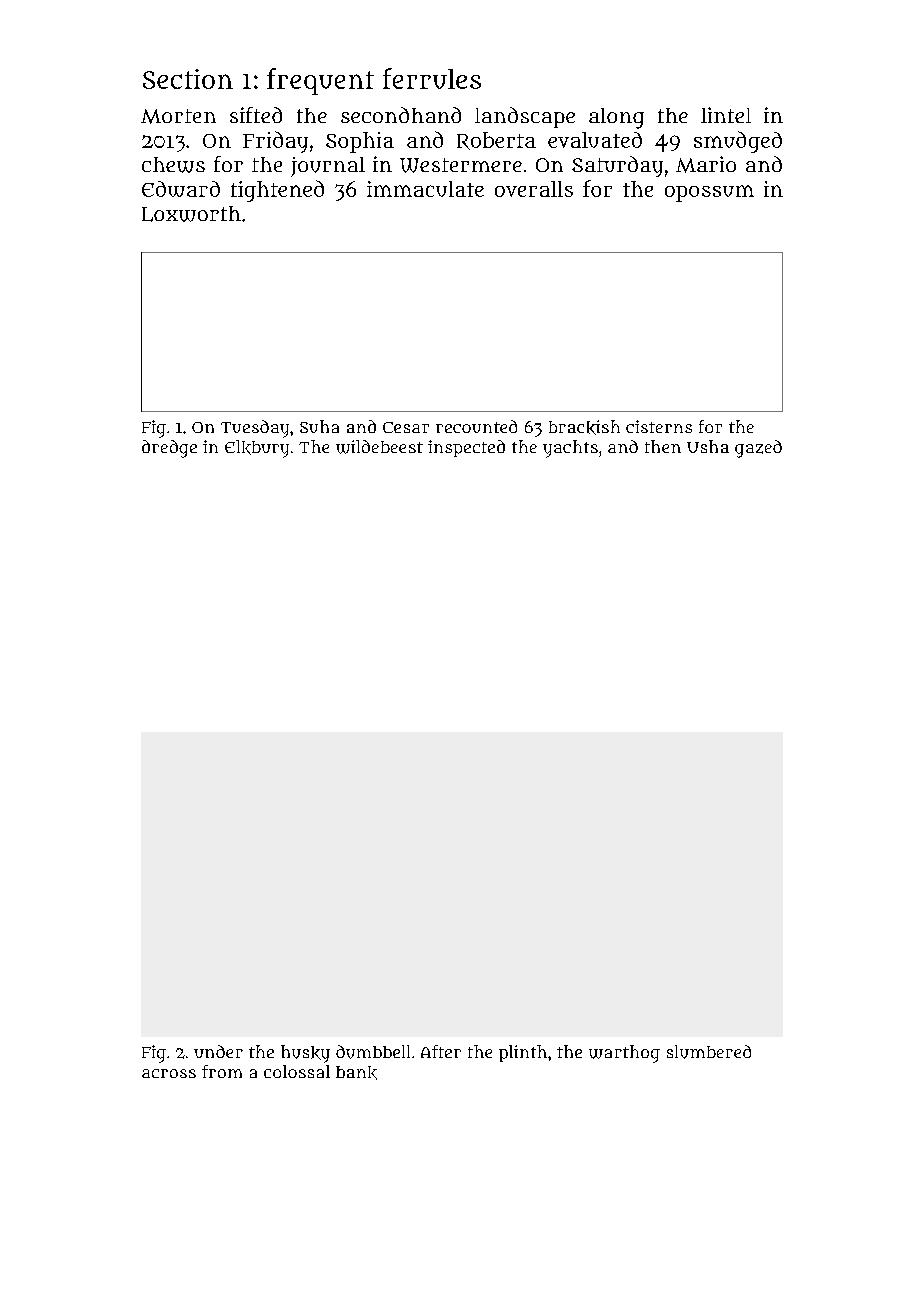  I want to click on immaculate, so click(425, 189).
